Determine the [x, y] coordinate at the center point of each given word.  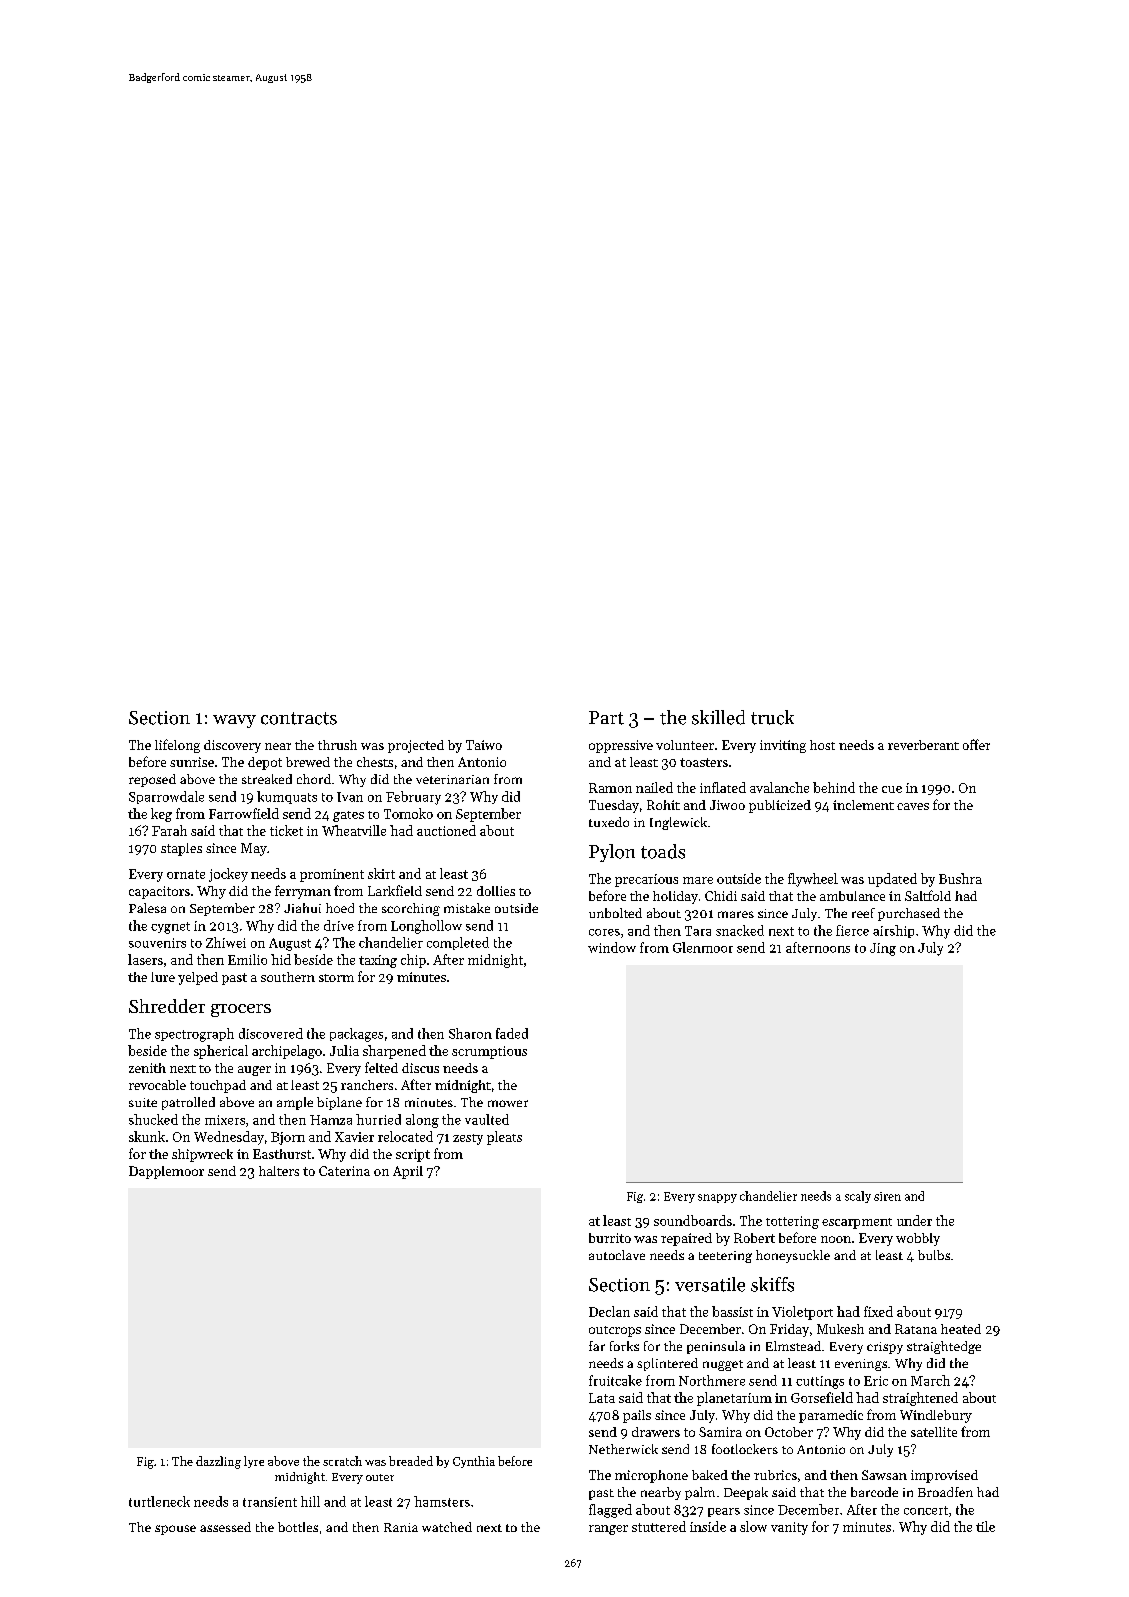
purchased [909, 914]
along [422, 1121]
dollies [496, 891]
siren [887, 1196]
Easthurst [282, 1154]
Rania [401, 1527]
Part [606, 718]
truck [772, 717]
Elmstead [793, 1346]
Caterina [344, 1171]
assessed [225, 1527]
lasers [145, 959]
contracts [299, 718]
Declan [609, 1311]
